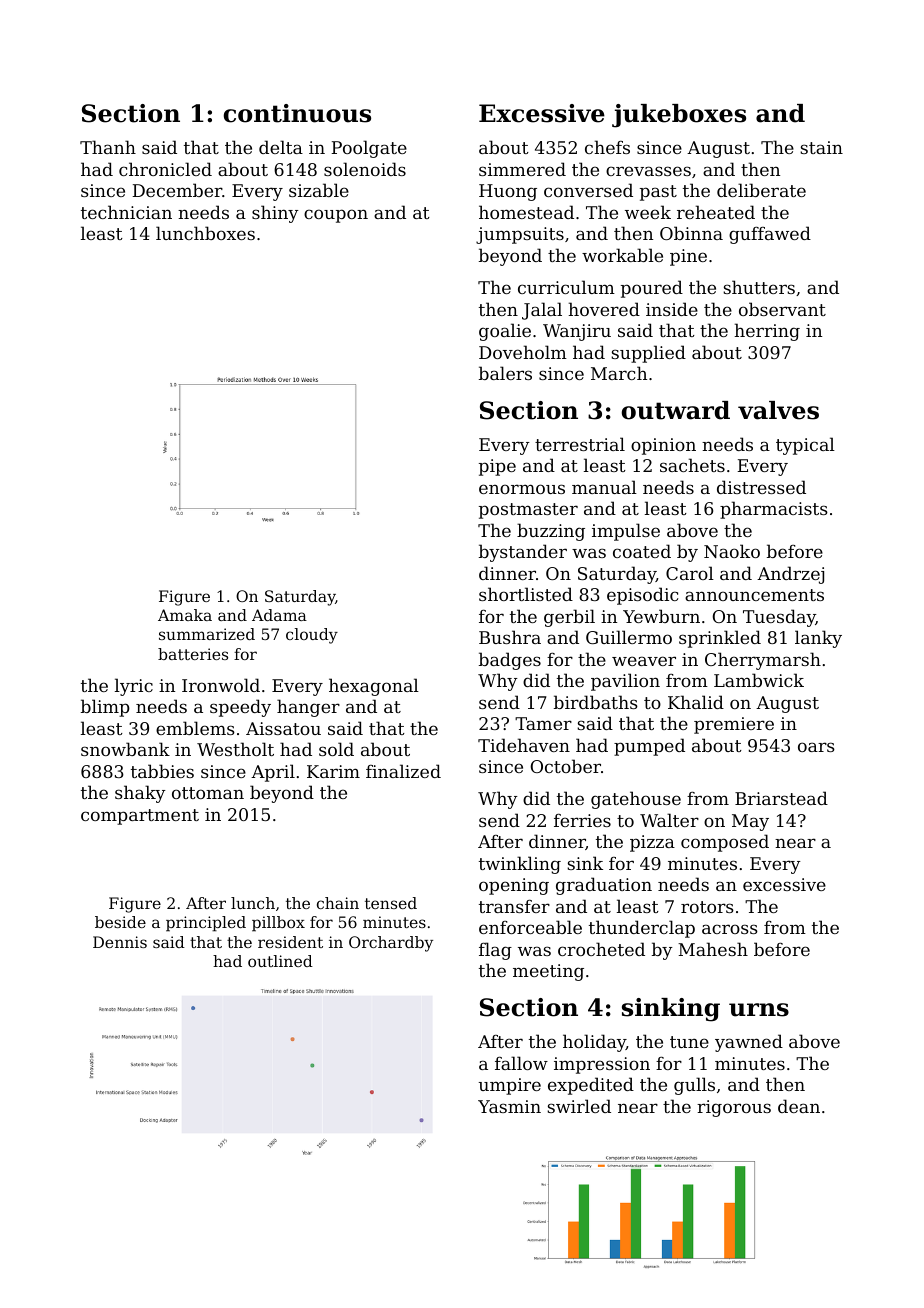 The height and width of the page is (1308, 924). What do you see at coordinates (279, 615) in the page?
I see `Adama` at bounding box center [279, 615].
